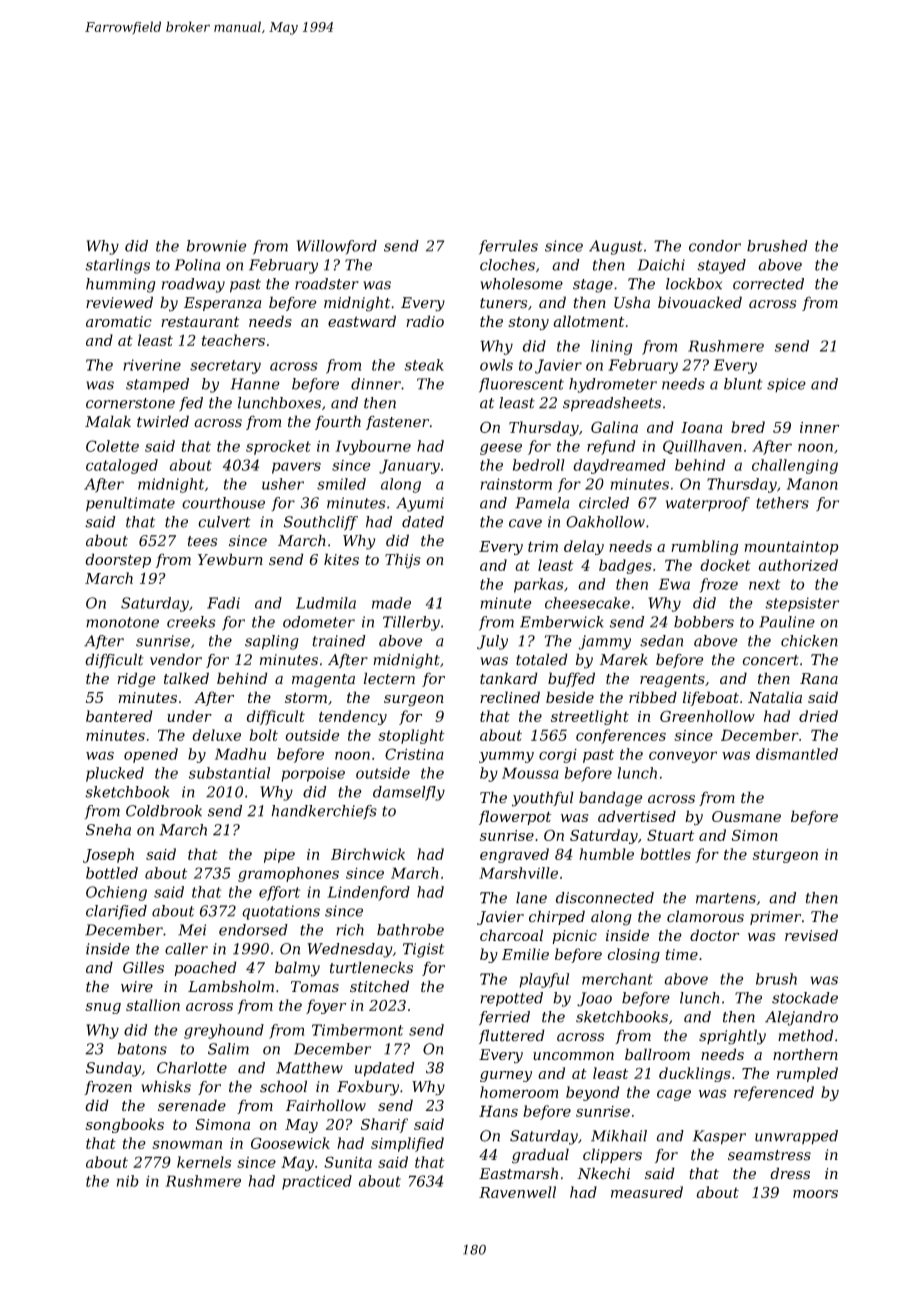 This image has height=1308, width=924. Describe the element at coordinates (517, 1192) in the image. I see `Ravenwell` at that location.
